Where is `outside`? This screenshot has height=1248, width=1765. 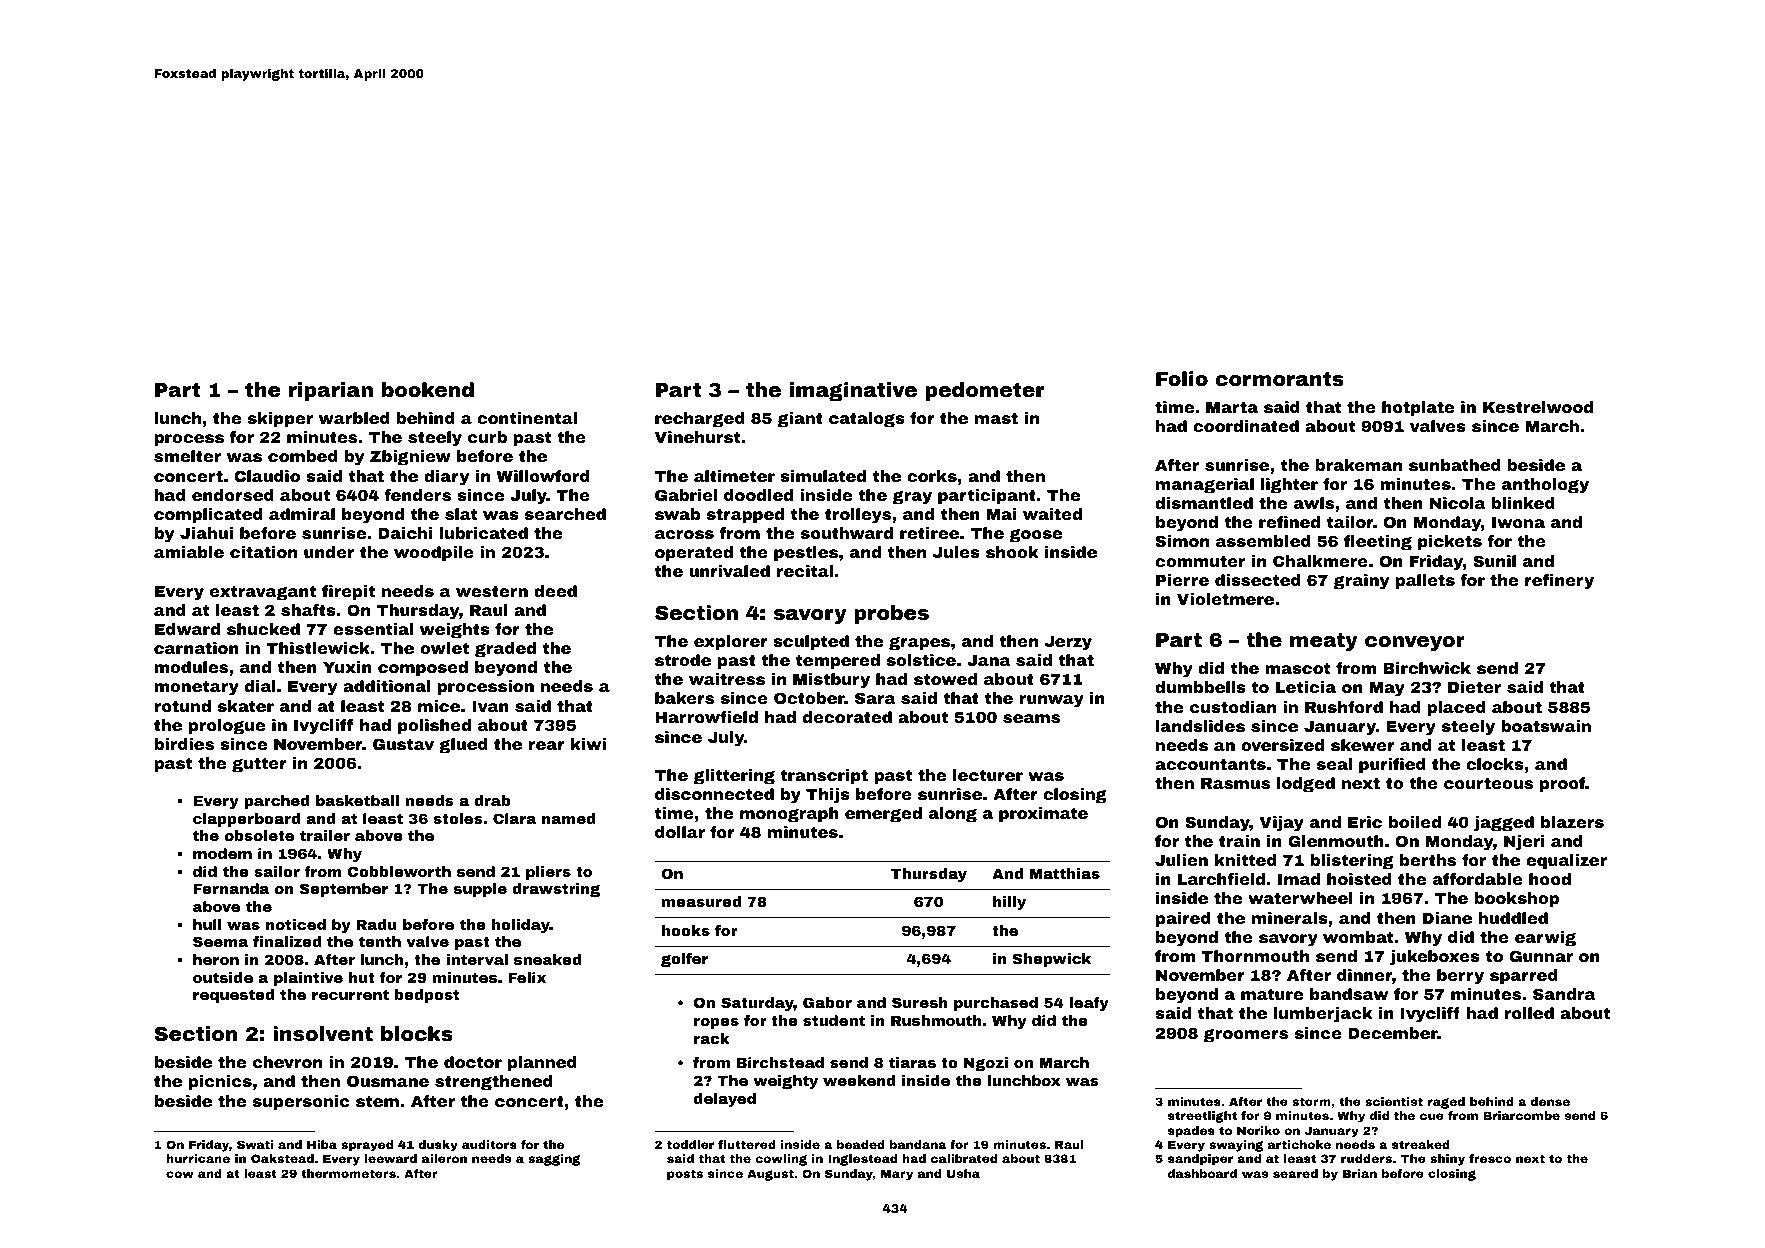
outside is located at coordinates (223, 977).
